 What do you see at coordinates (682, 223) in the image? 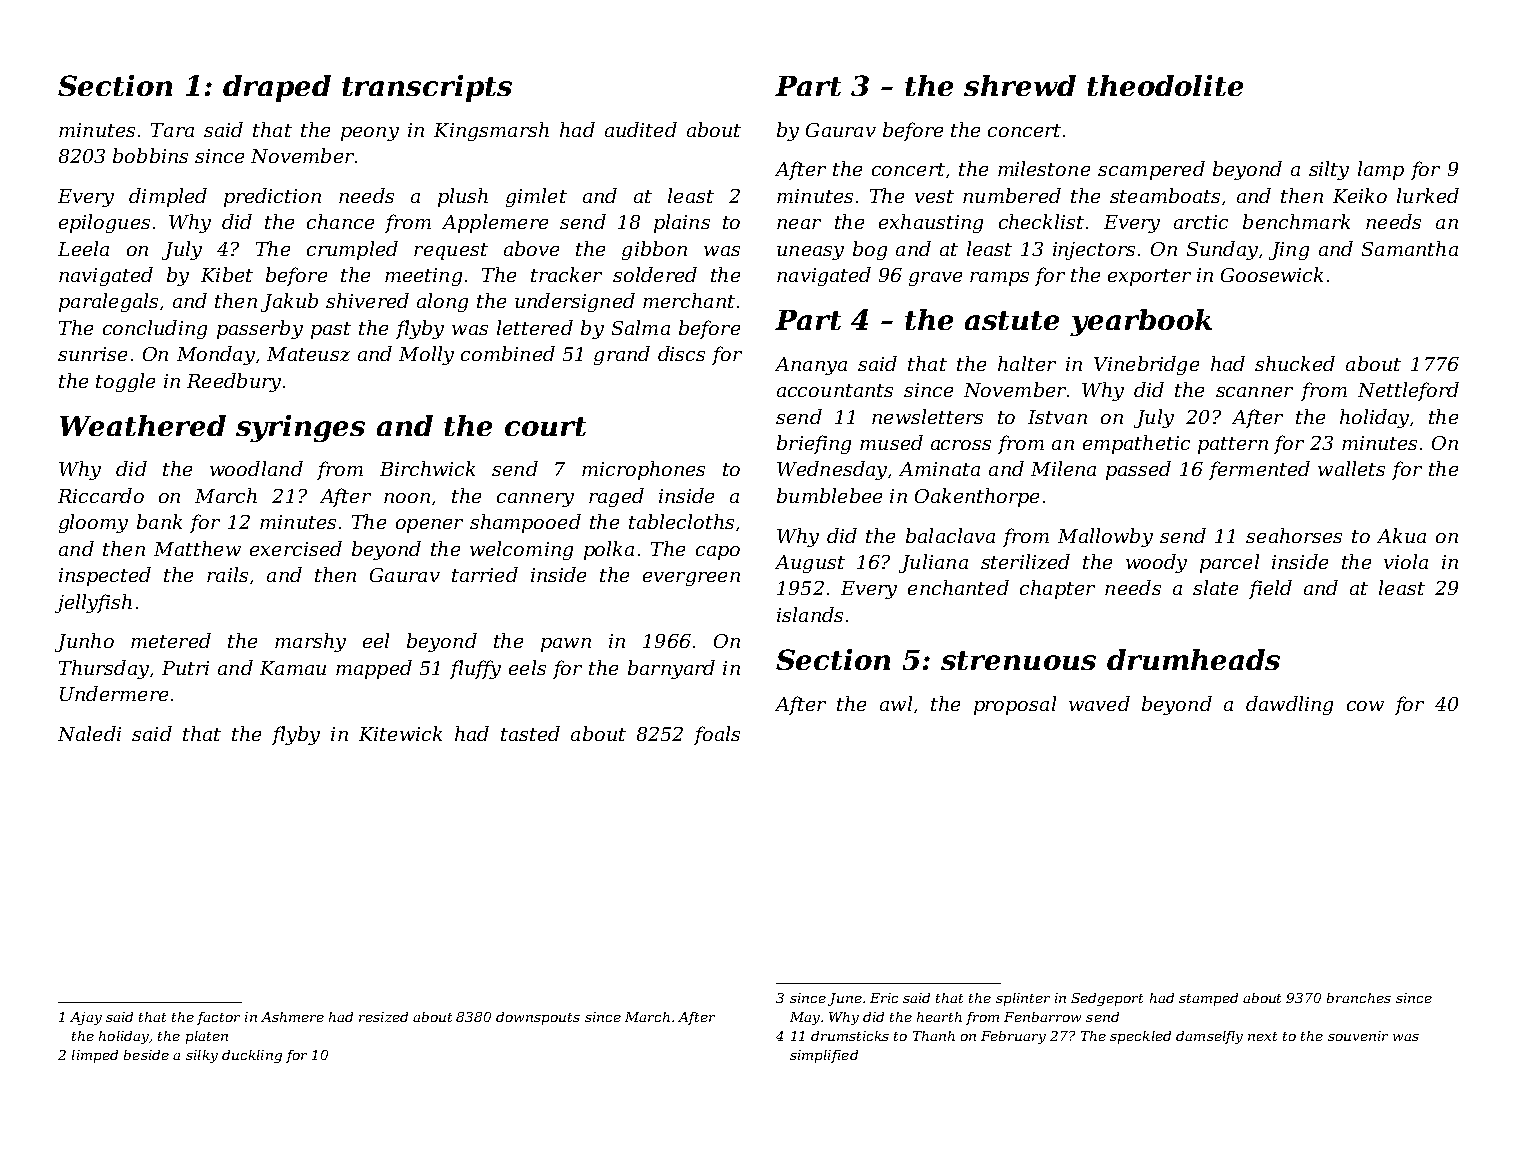
I see `plains` at bounding box center [682, 223].
